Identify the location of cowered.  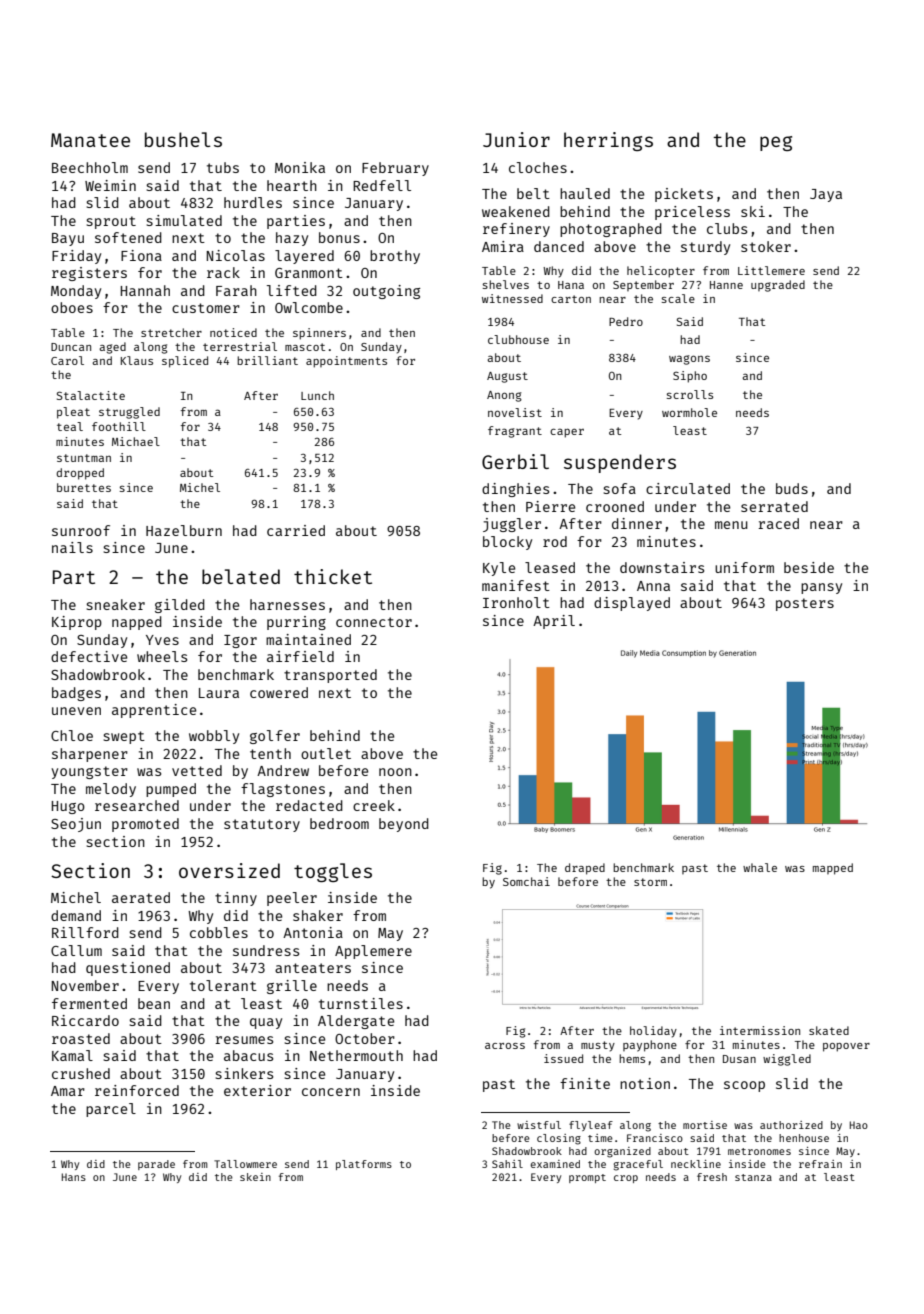
(279, 692).
